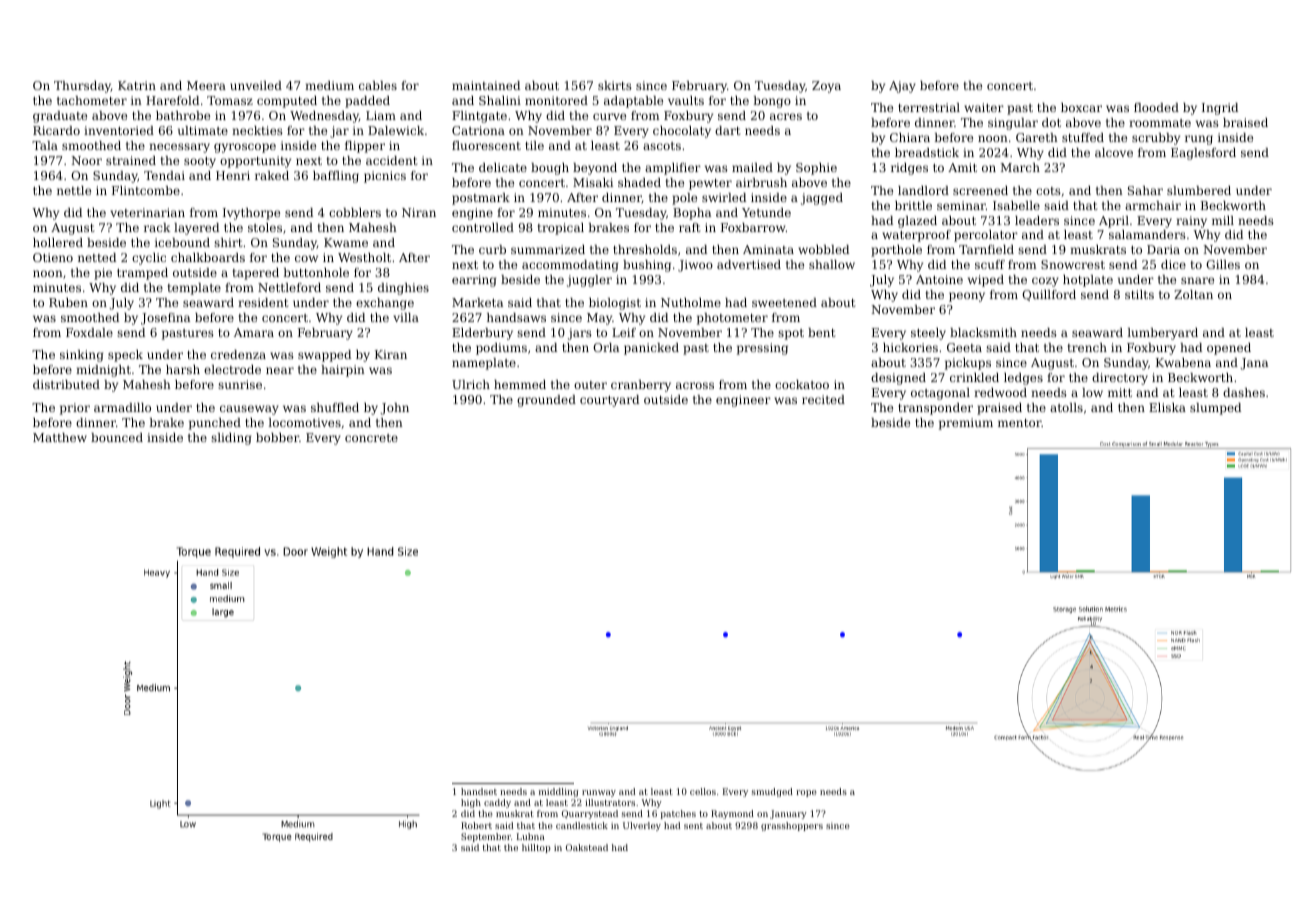 The image size is (1308, 924). I want to click on atolls, so click(1066, 407).
